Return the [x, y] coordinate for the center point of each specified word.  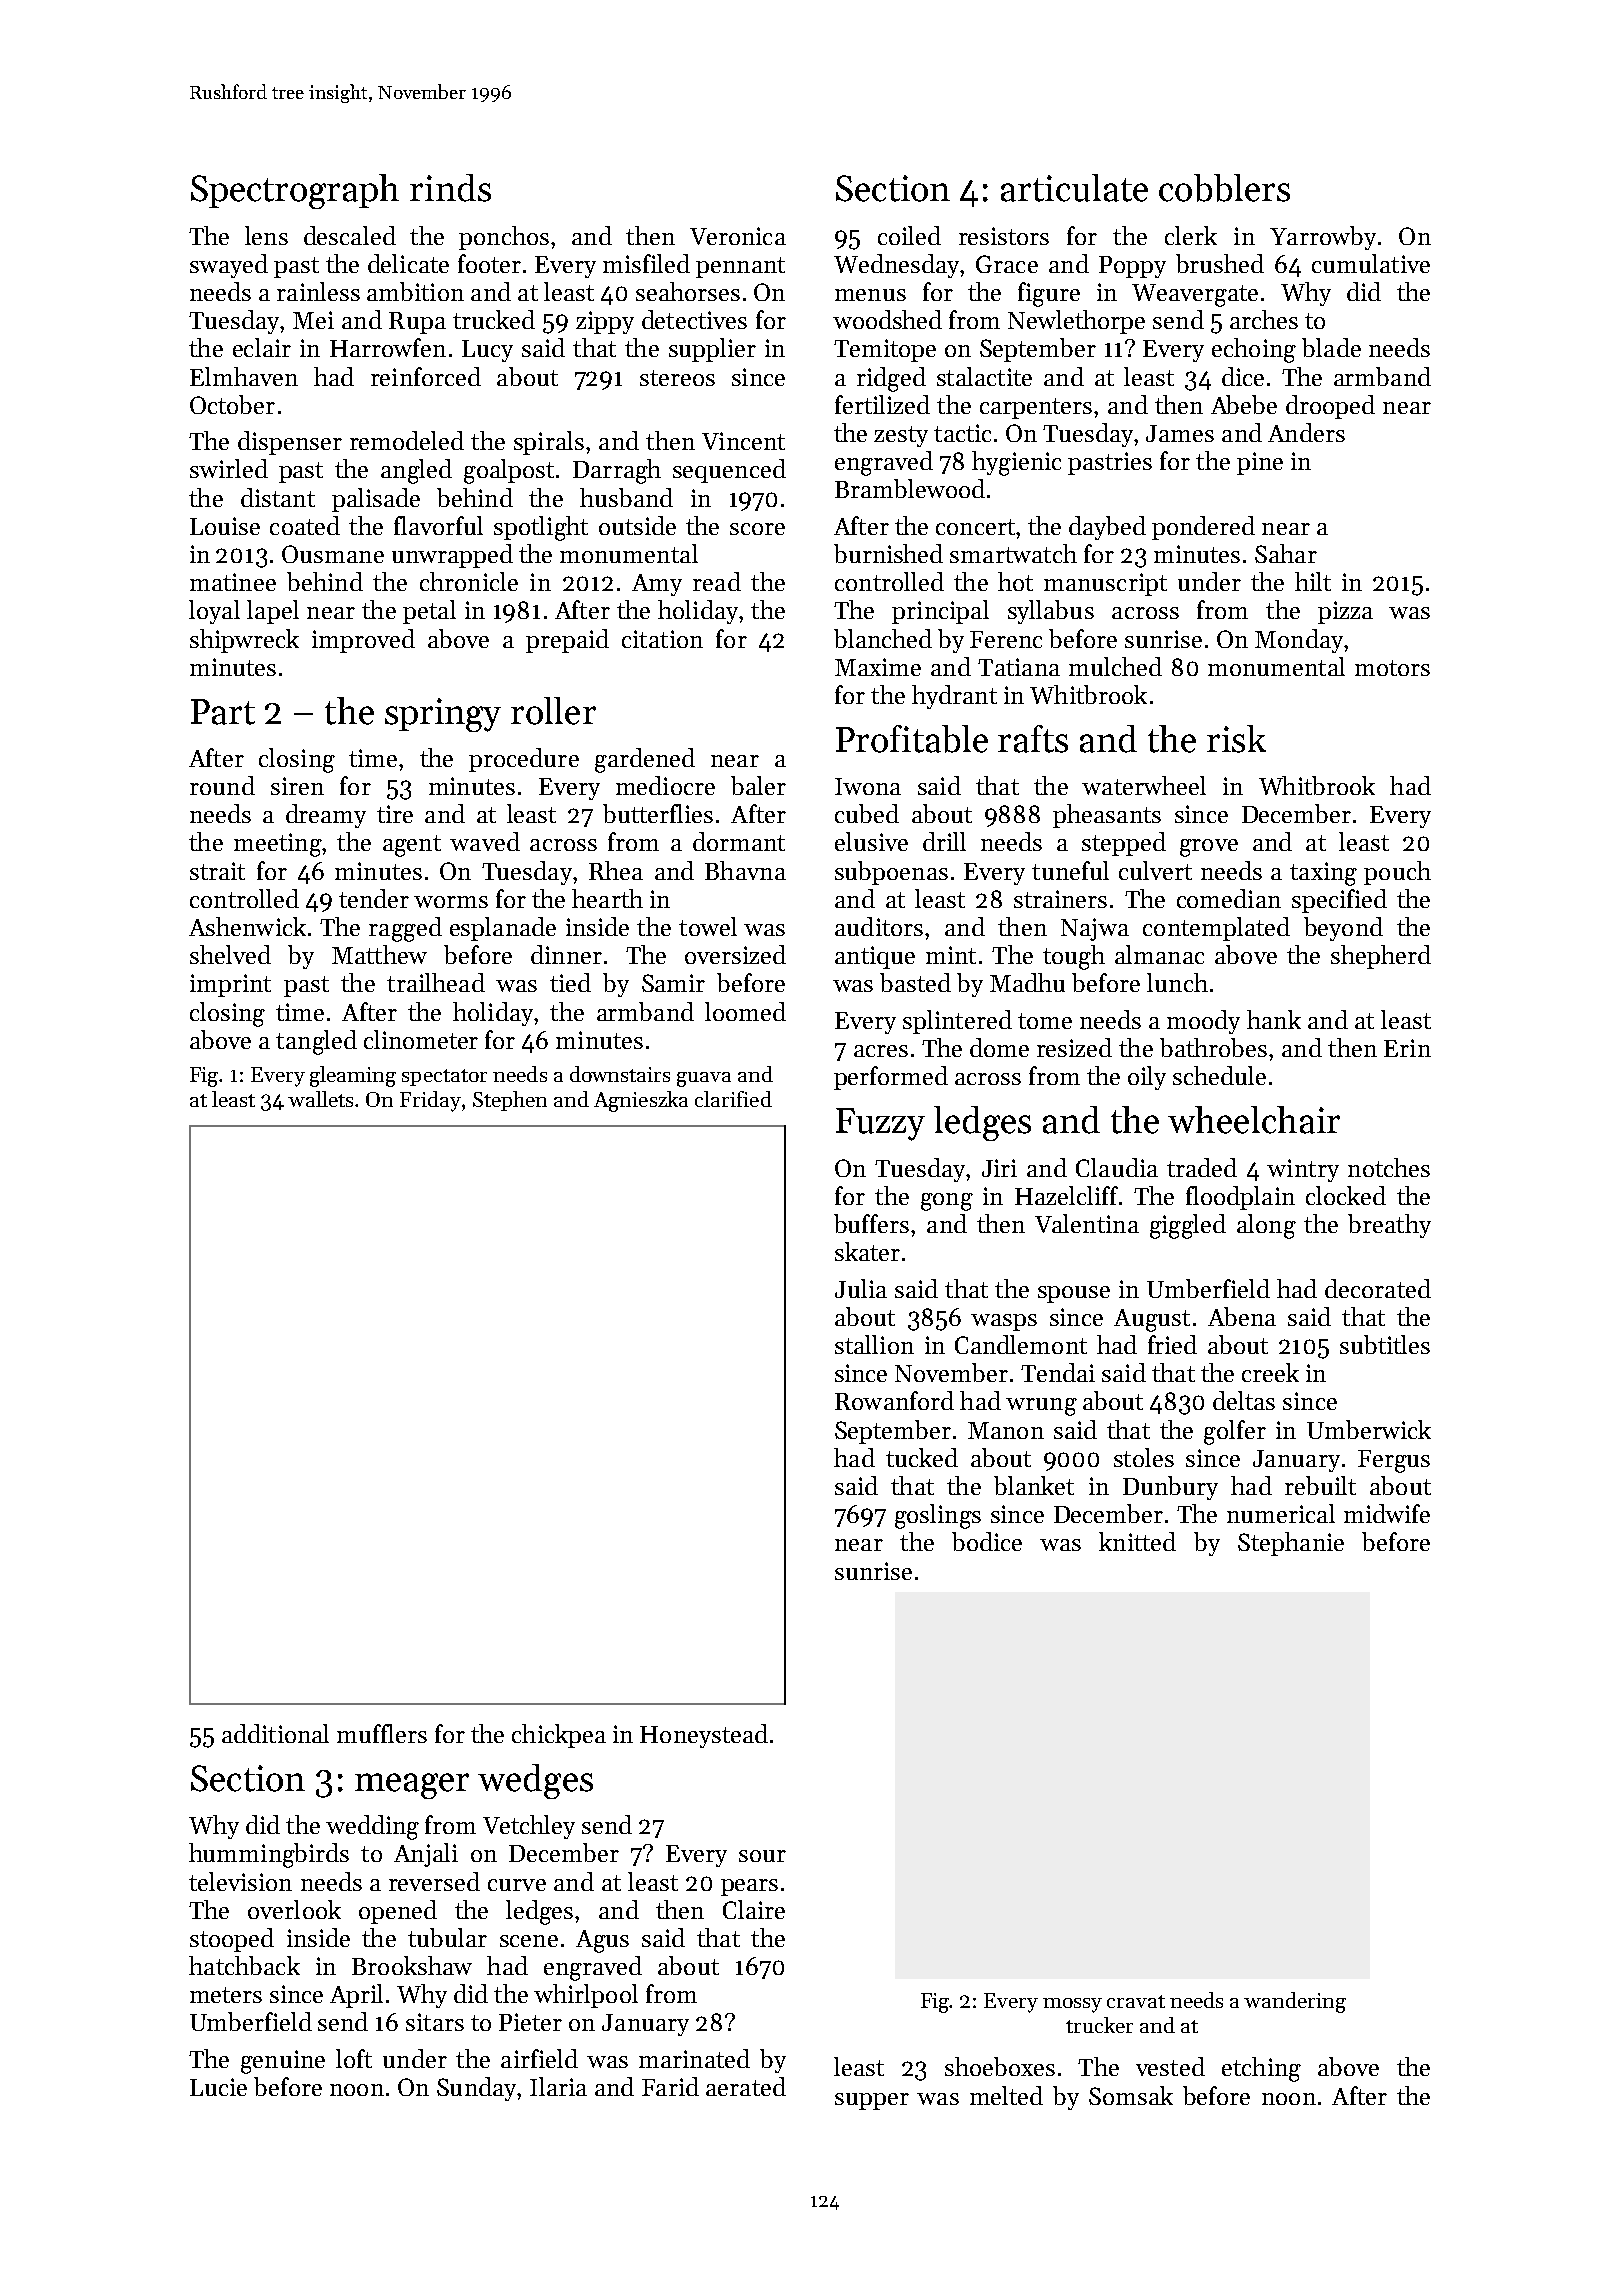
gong [947, 1202]
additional [275, 1733]
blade [1331, 347]
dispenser [290, 443]
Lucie [218, 2087]
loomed [745, 1011]
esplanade [503, 929]
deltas [1244, 1400]
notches [1389, 1167]
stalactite [984, 376]
